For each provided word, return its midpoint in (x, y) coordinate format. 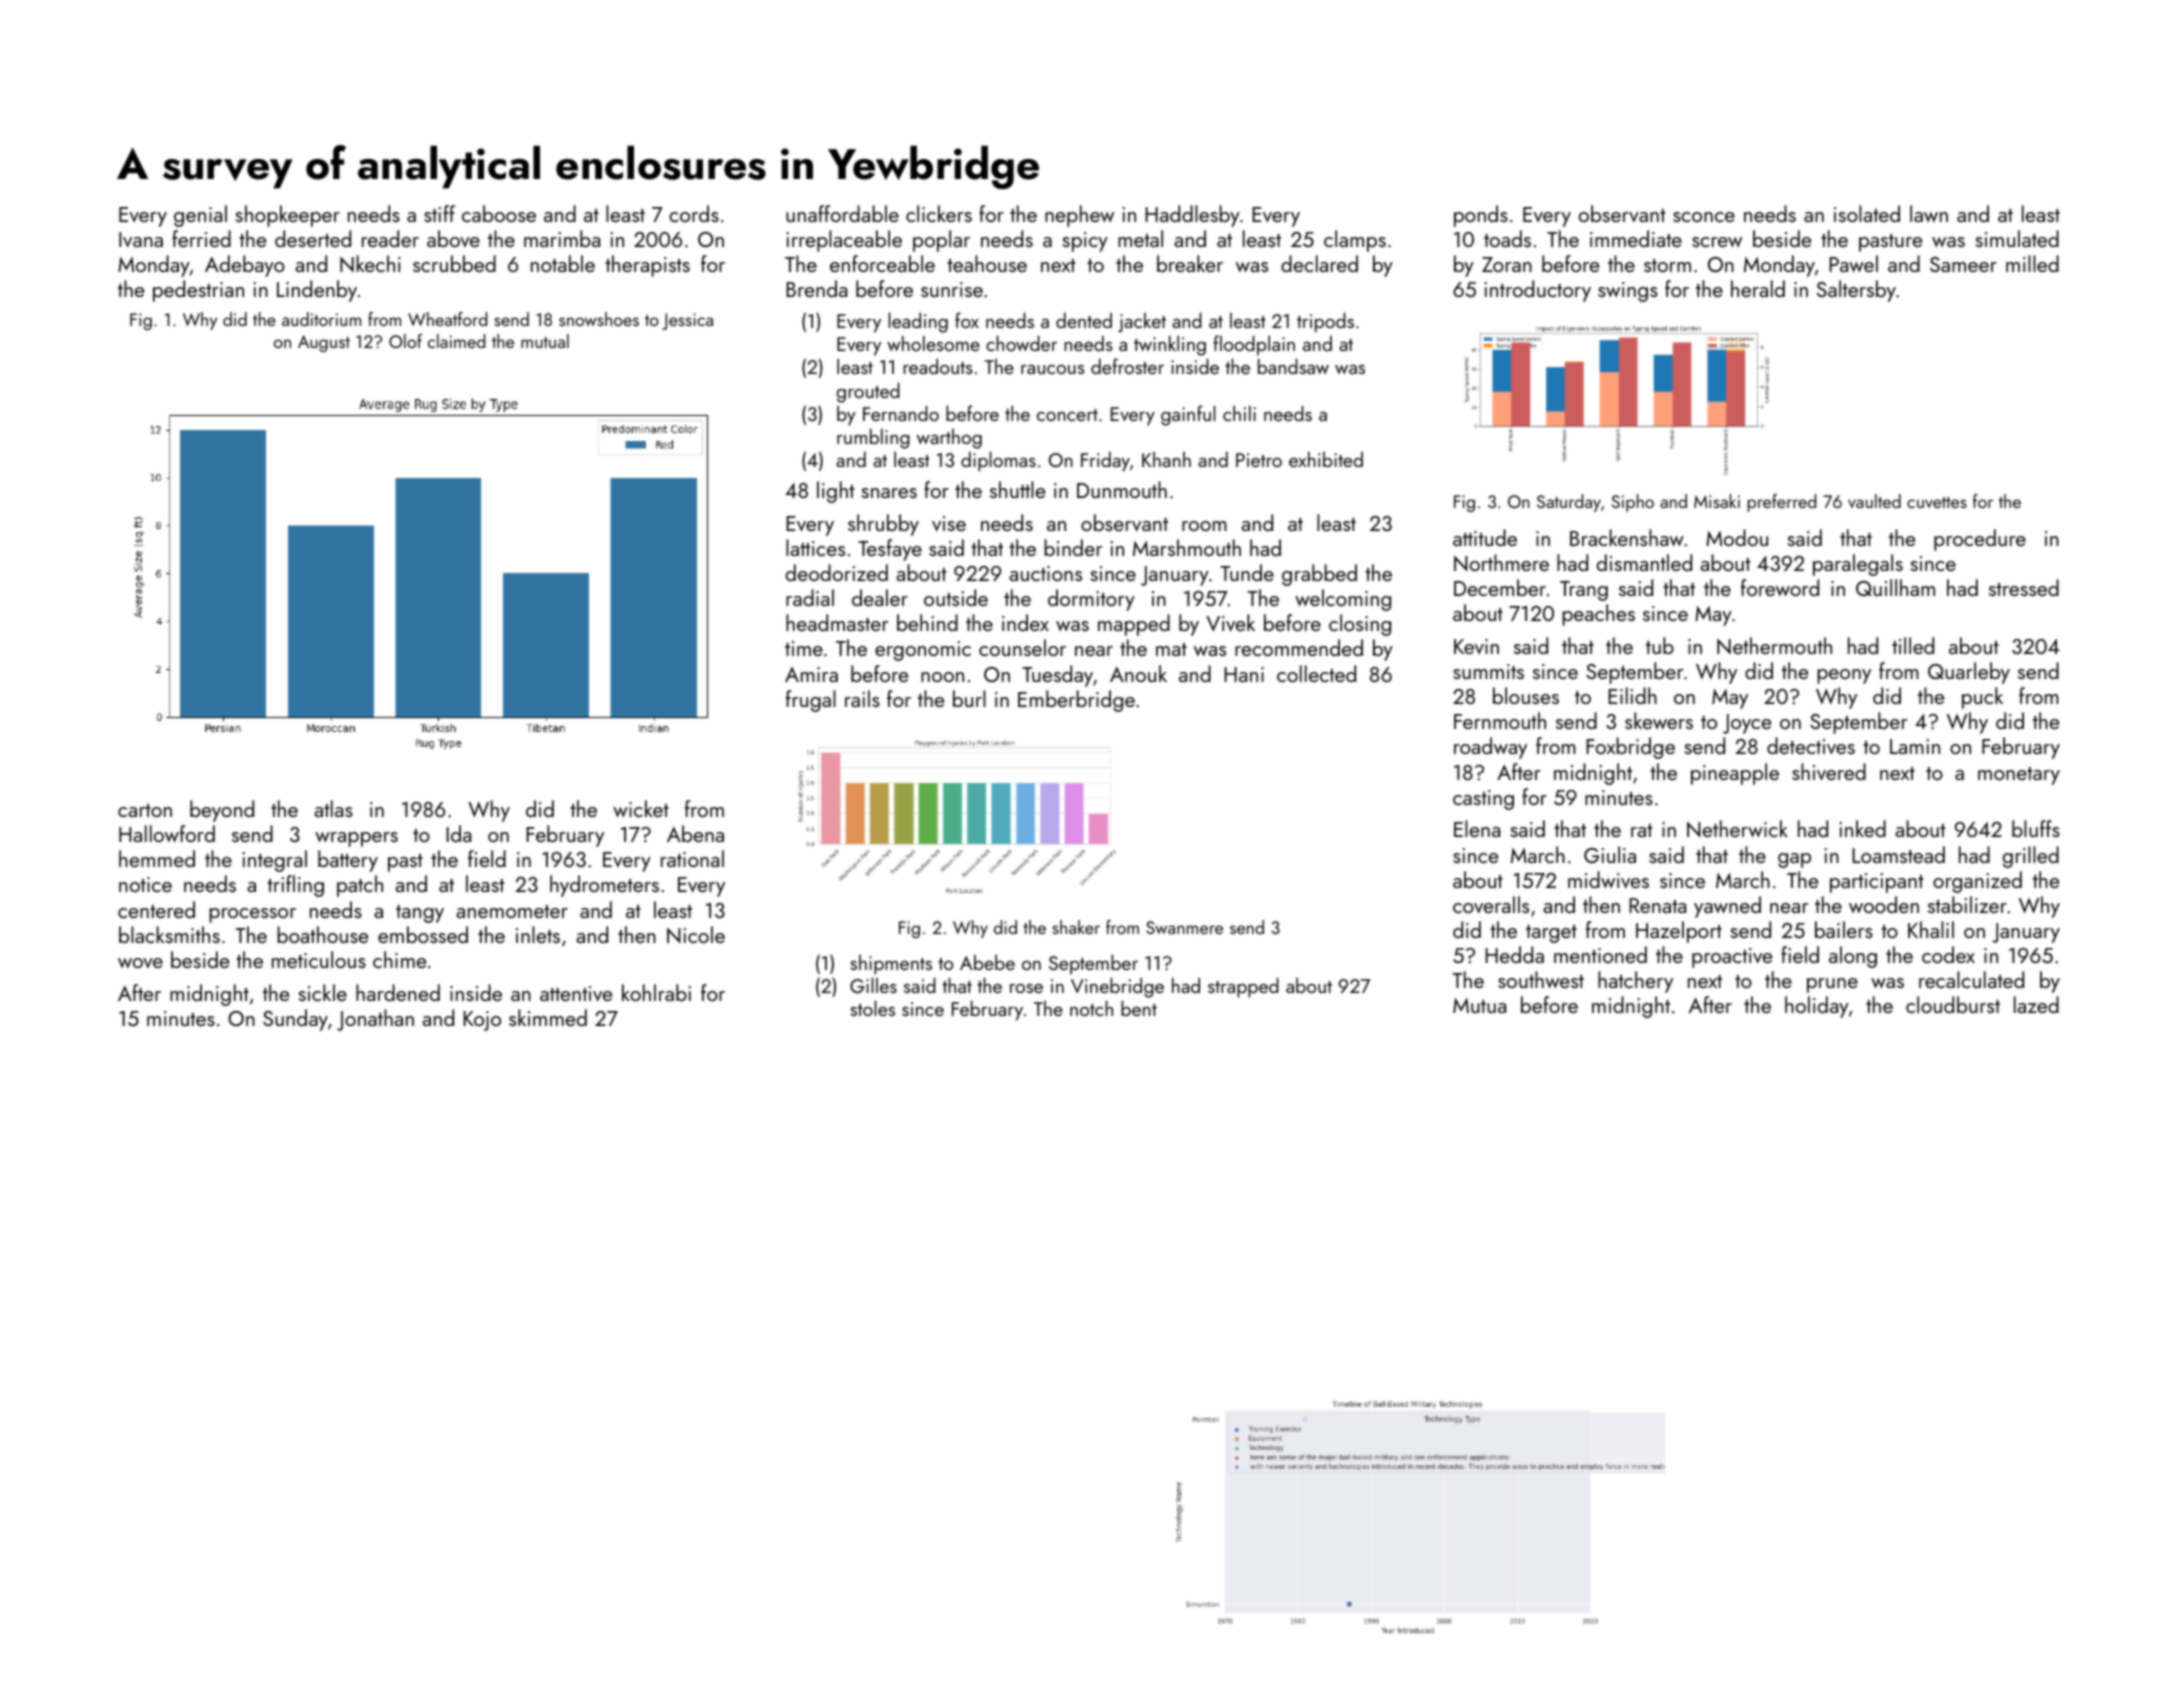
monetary (2019, 776)
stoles (872, 1008)
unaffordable (842, 213)
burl (969, 698)
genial (200, 216)
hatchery (1635, 982)
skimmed (548, 1017)
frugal (811, 701)
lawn (1929, 213)
